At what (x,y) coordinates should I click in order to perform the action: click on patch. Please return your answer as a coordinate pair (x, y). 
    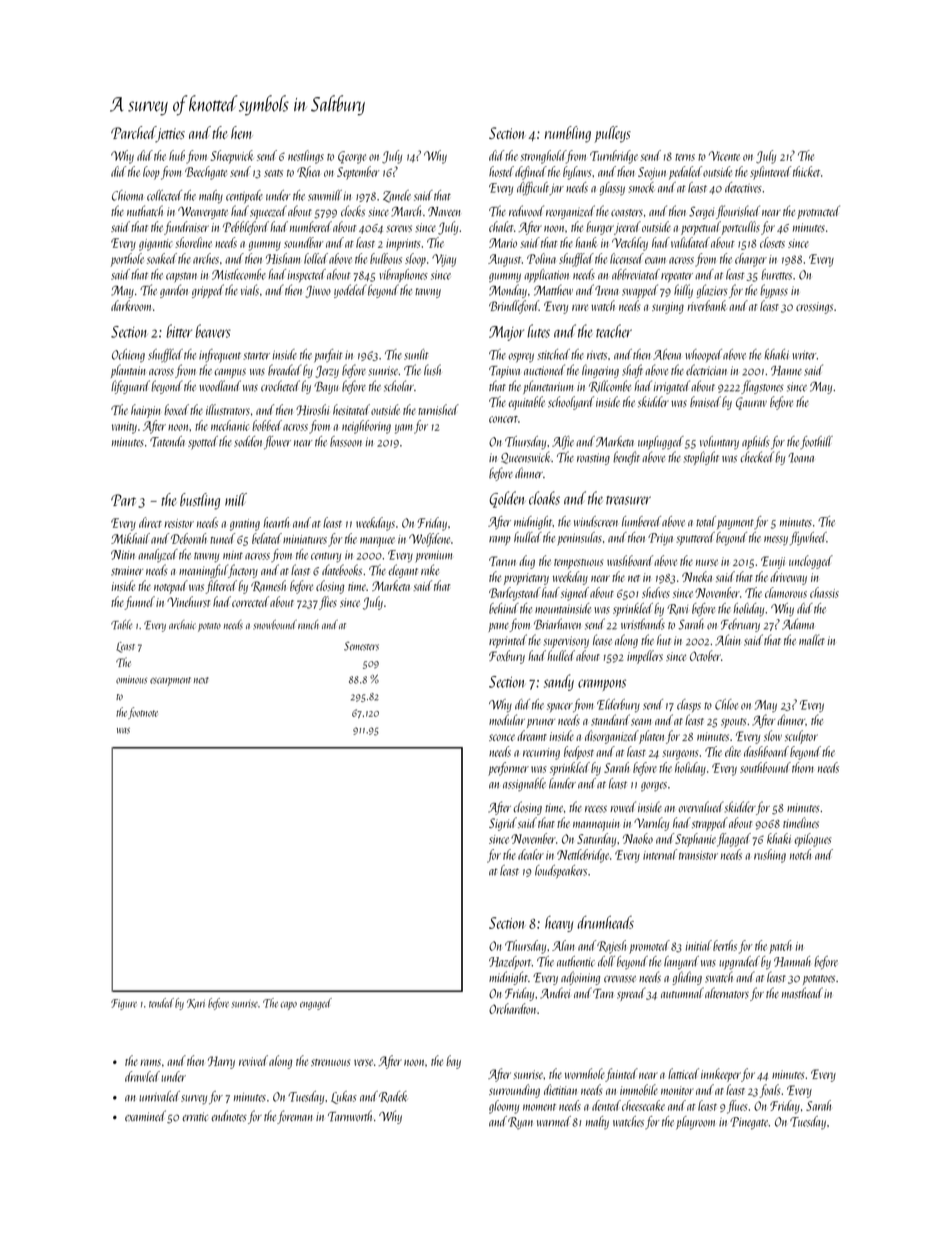
    Looking at the image, I should click on (780, 947).
